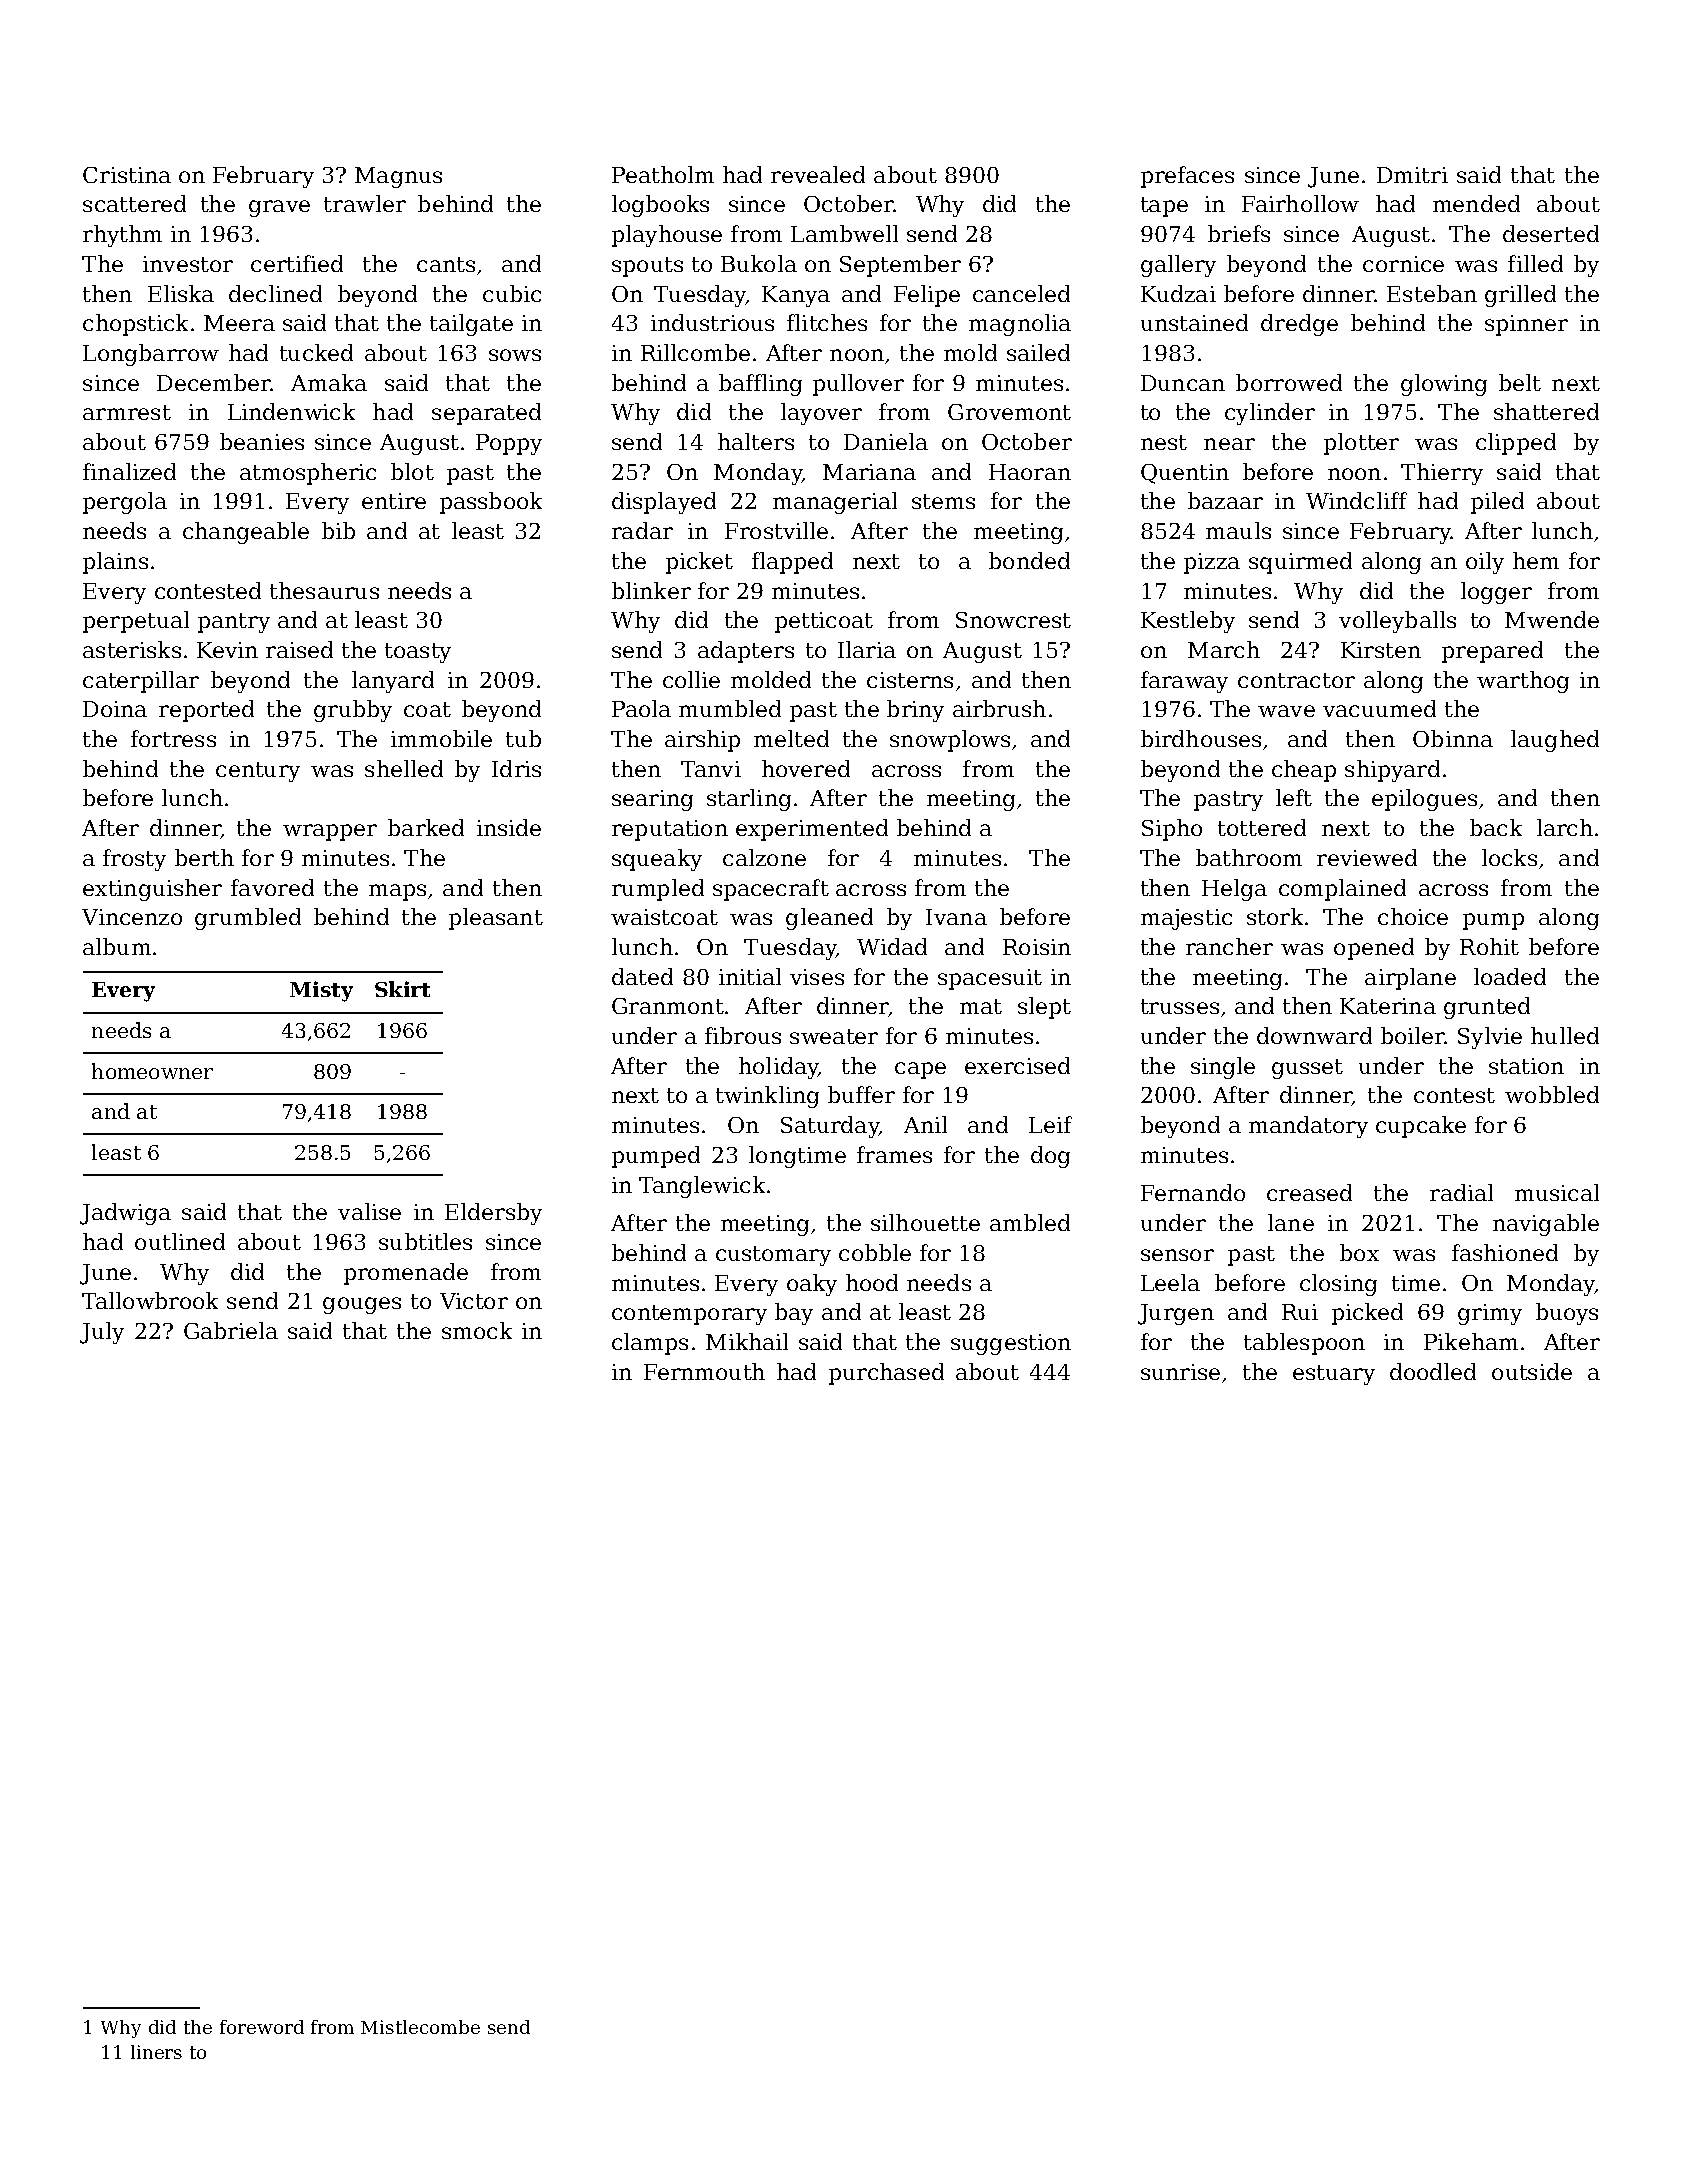 The image size is (1683, 2178). I want to click on smock, so click(477, 1330).
